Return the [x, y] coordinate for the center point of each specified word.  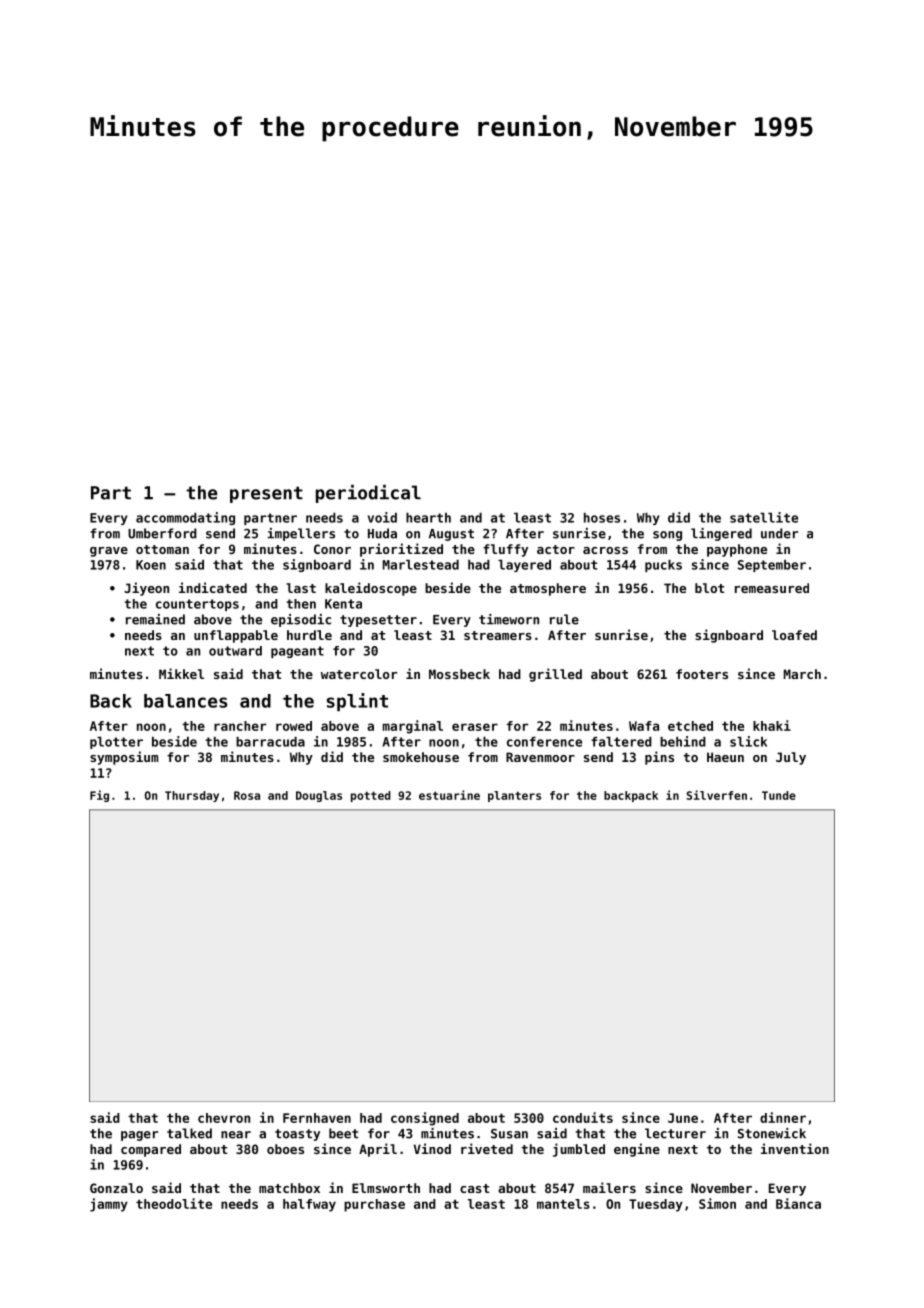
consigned [425, 1119]
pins [659, 758]
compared [151, 1150]
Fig [99, 796]
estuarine [449, 795]
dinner [783, 1117]
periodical [368, 493]
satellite [764, 517]
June [683, 1118]
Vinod [432, 1148]
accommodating [185, 518]
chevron [224, 1118]
